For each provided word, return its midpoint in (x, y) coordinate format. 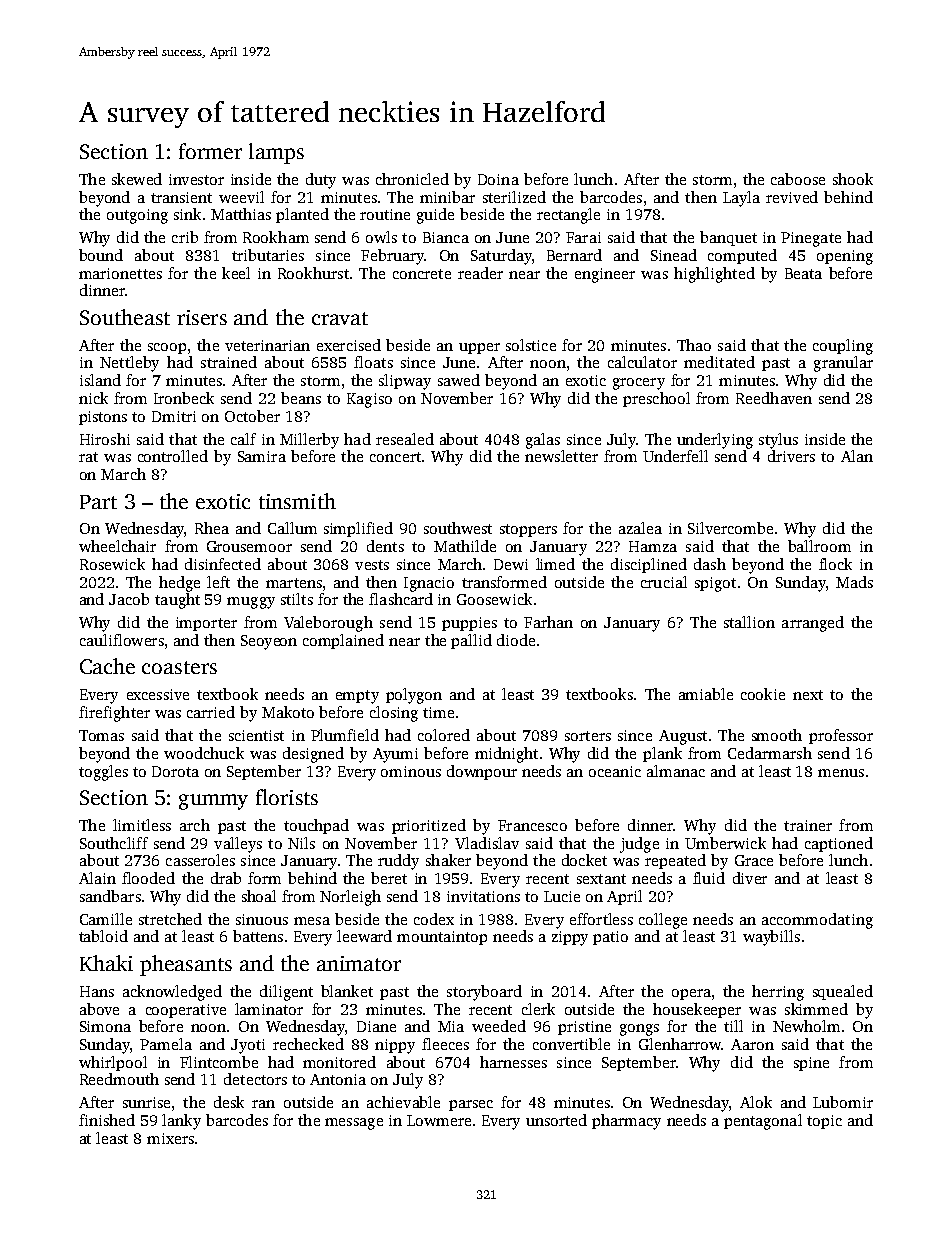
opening (845, 257)
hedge (179, 584)
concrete (422, 274)
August (683, 737)
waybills (771, 938)
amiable (706, 694)
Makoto (288, 712)
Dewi (511, 564)
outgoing (137, 216)
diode (516, 640)
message (354, 1124)
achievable (403, 1102)
